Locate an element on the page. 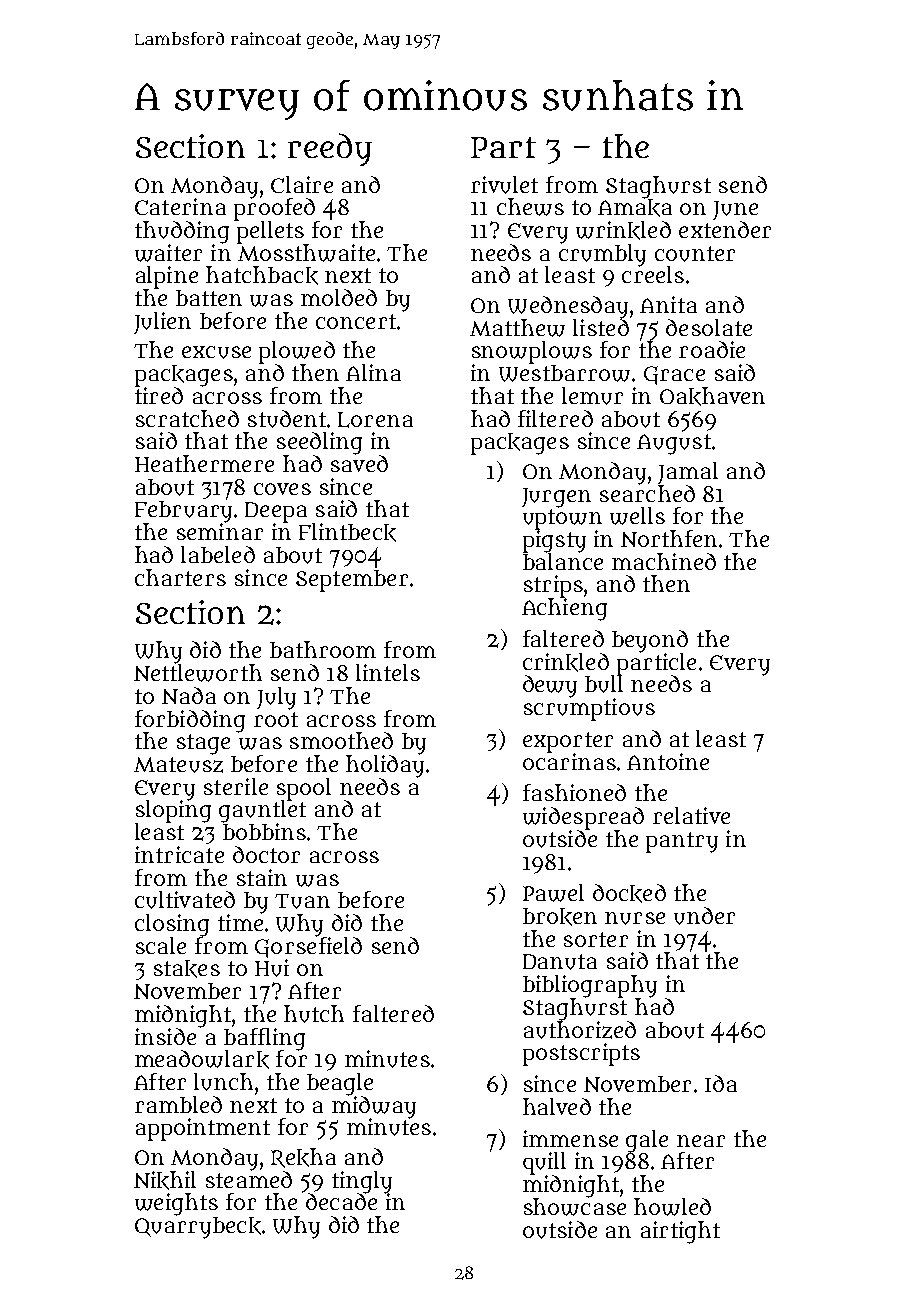  waiter is located at coordinates (168, 253).
